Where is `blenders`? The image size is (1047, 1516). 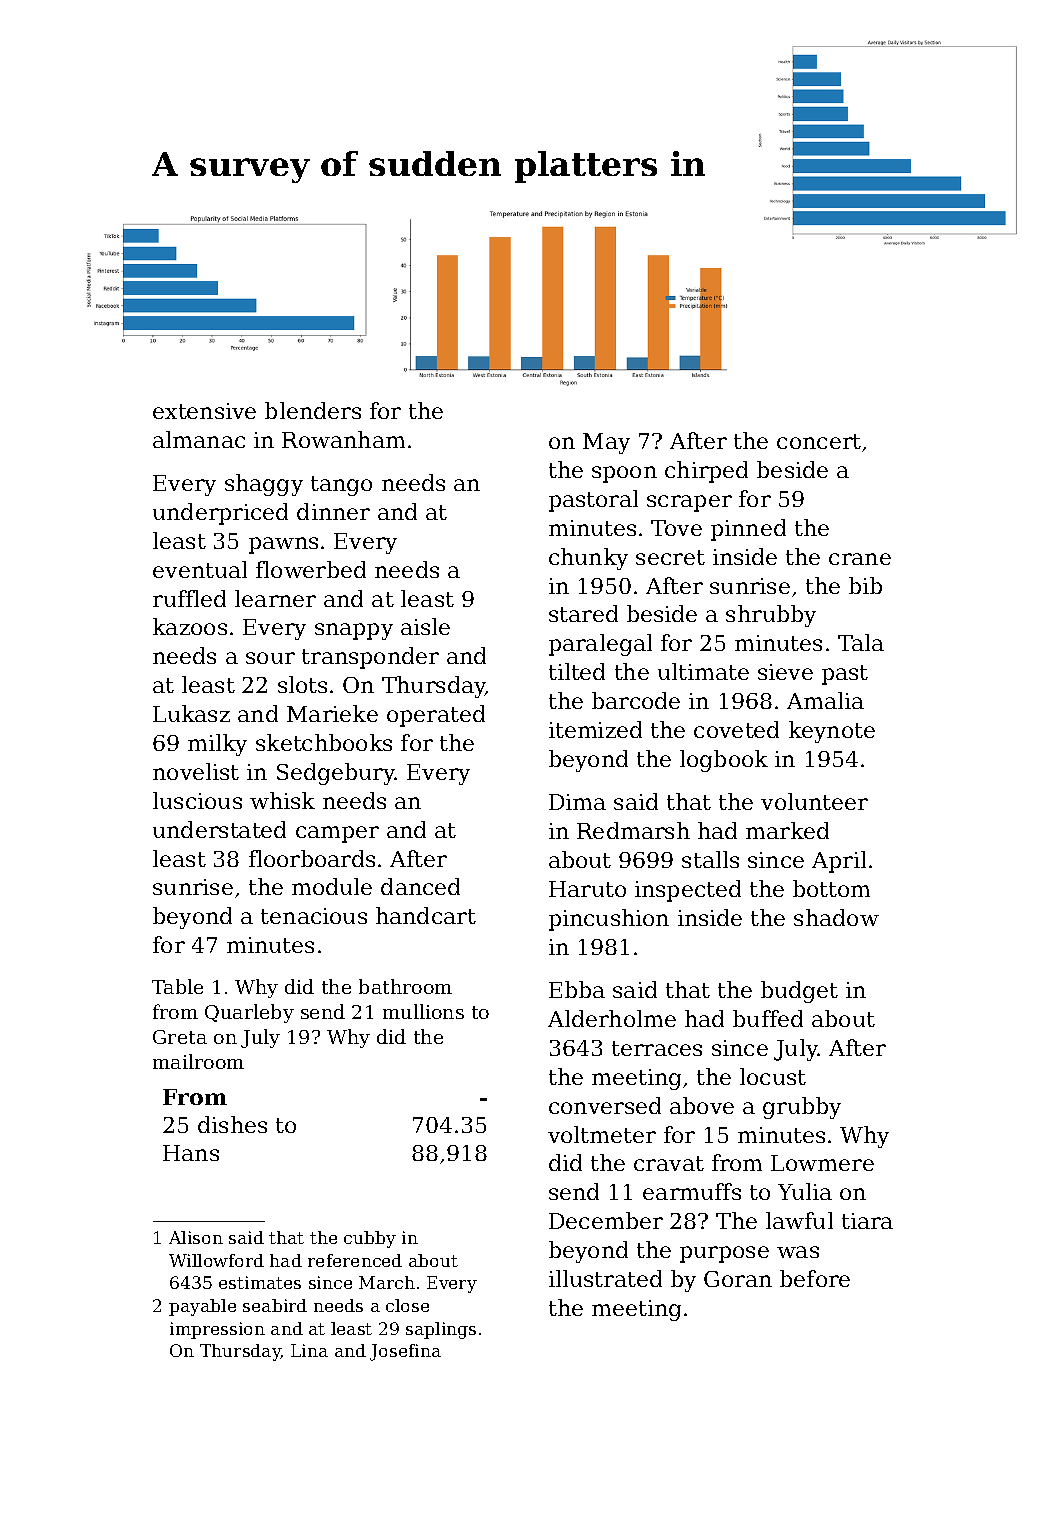
blenders is located at coordinates (313, 410).
